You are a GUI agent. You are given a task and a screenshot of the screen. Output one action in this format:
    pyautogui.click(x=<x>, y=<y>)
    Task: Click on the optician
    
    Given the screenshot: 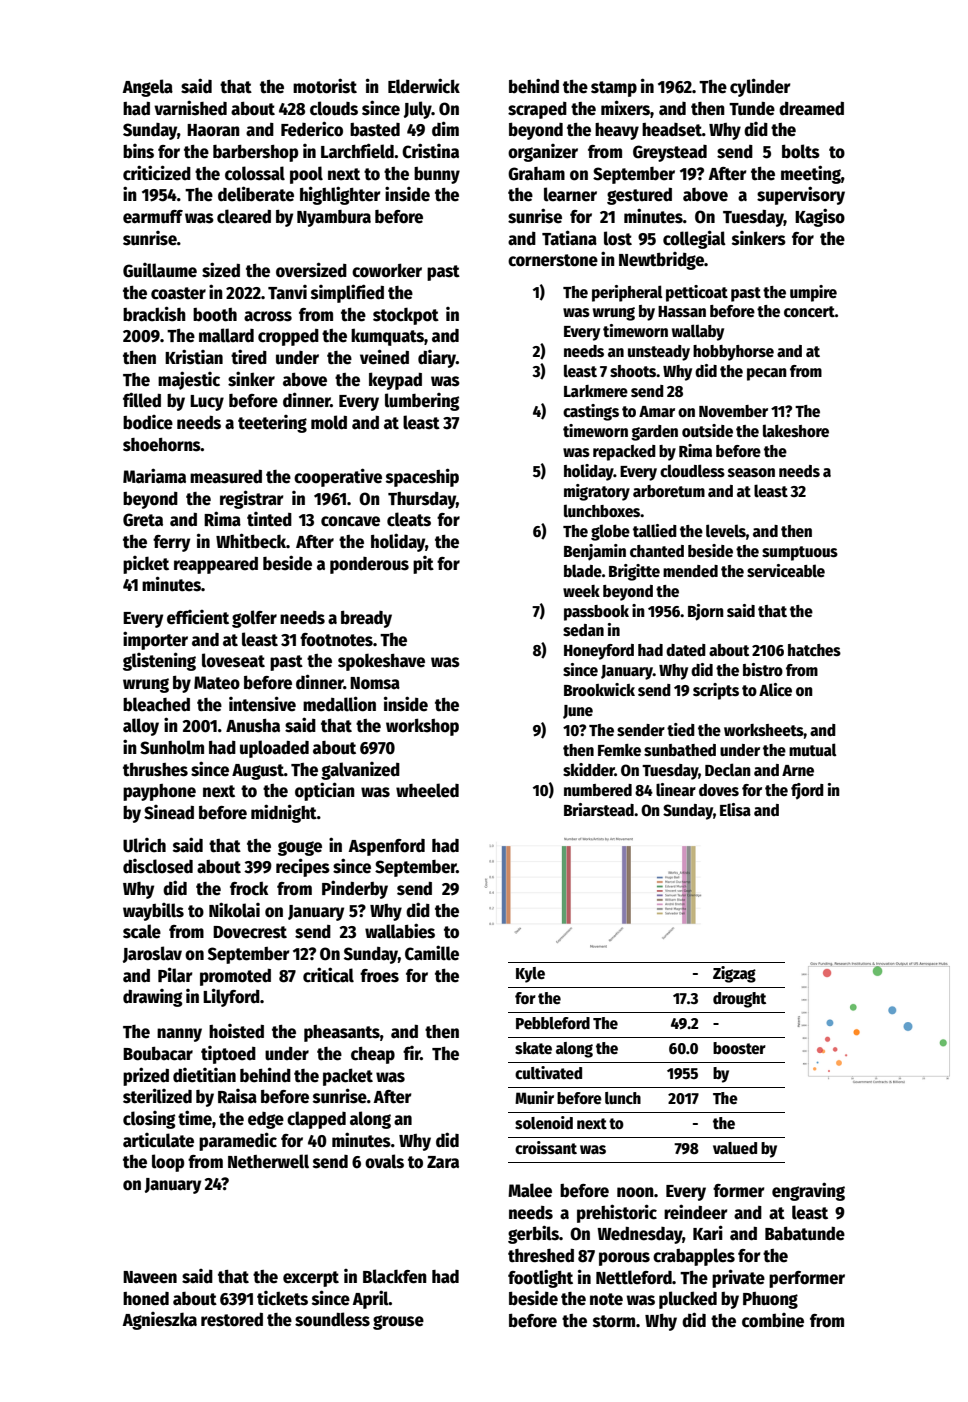 What is the action you would take?
    pyautogui.click(x=325, y=791)
